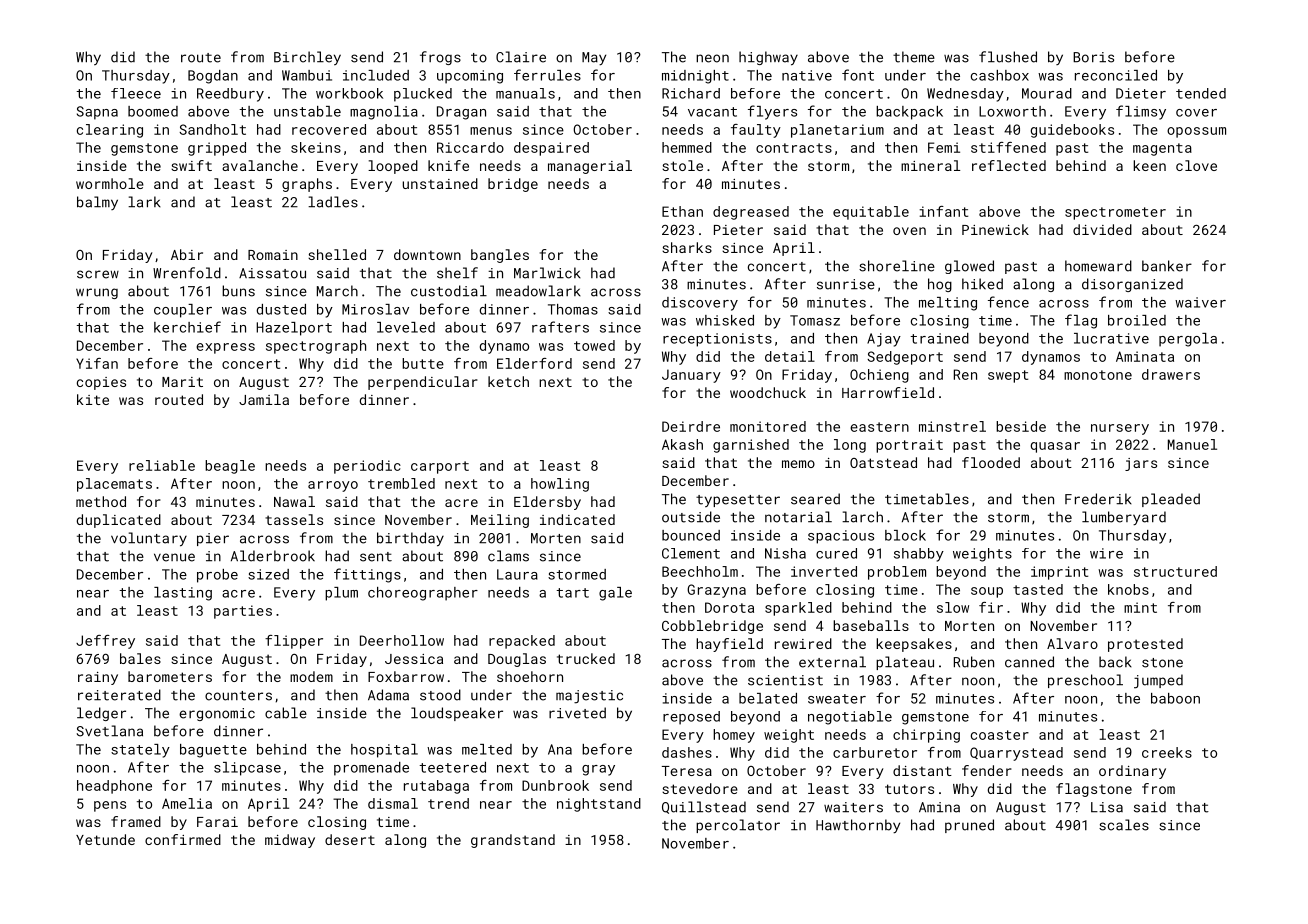 This screenshot has height=924, width=1308. Describe the element at coordinates (153, 111) in the screenshot. I see `boomed` at that location.
